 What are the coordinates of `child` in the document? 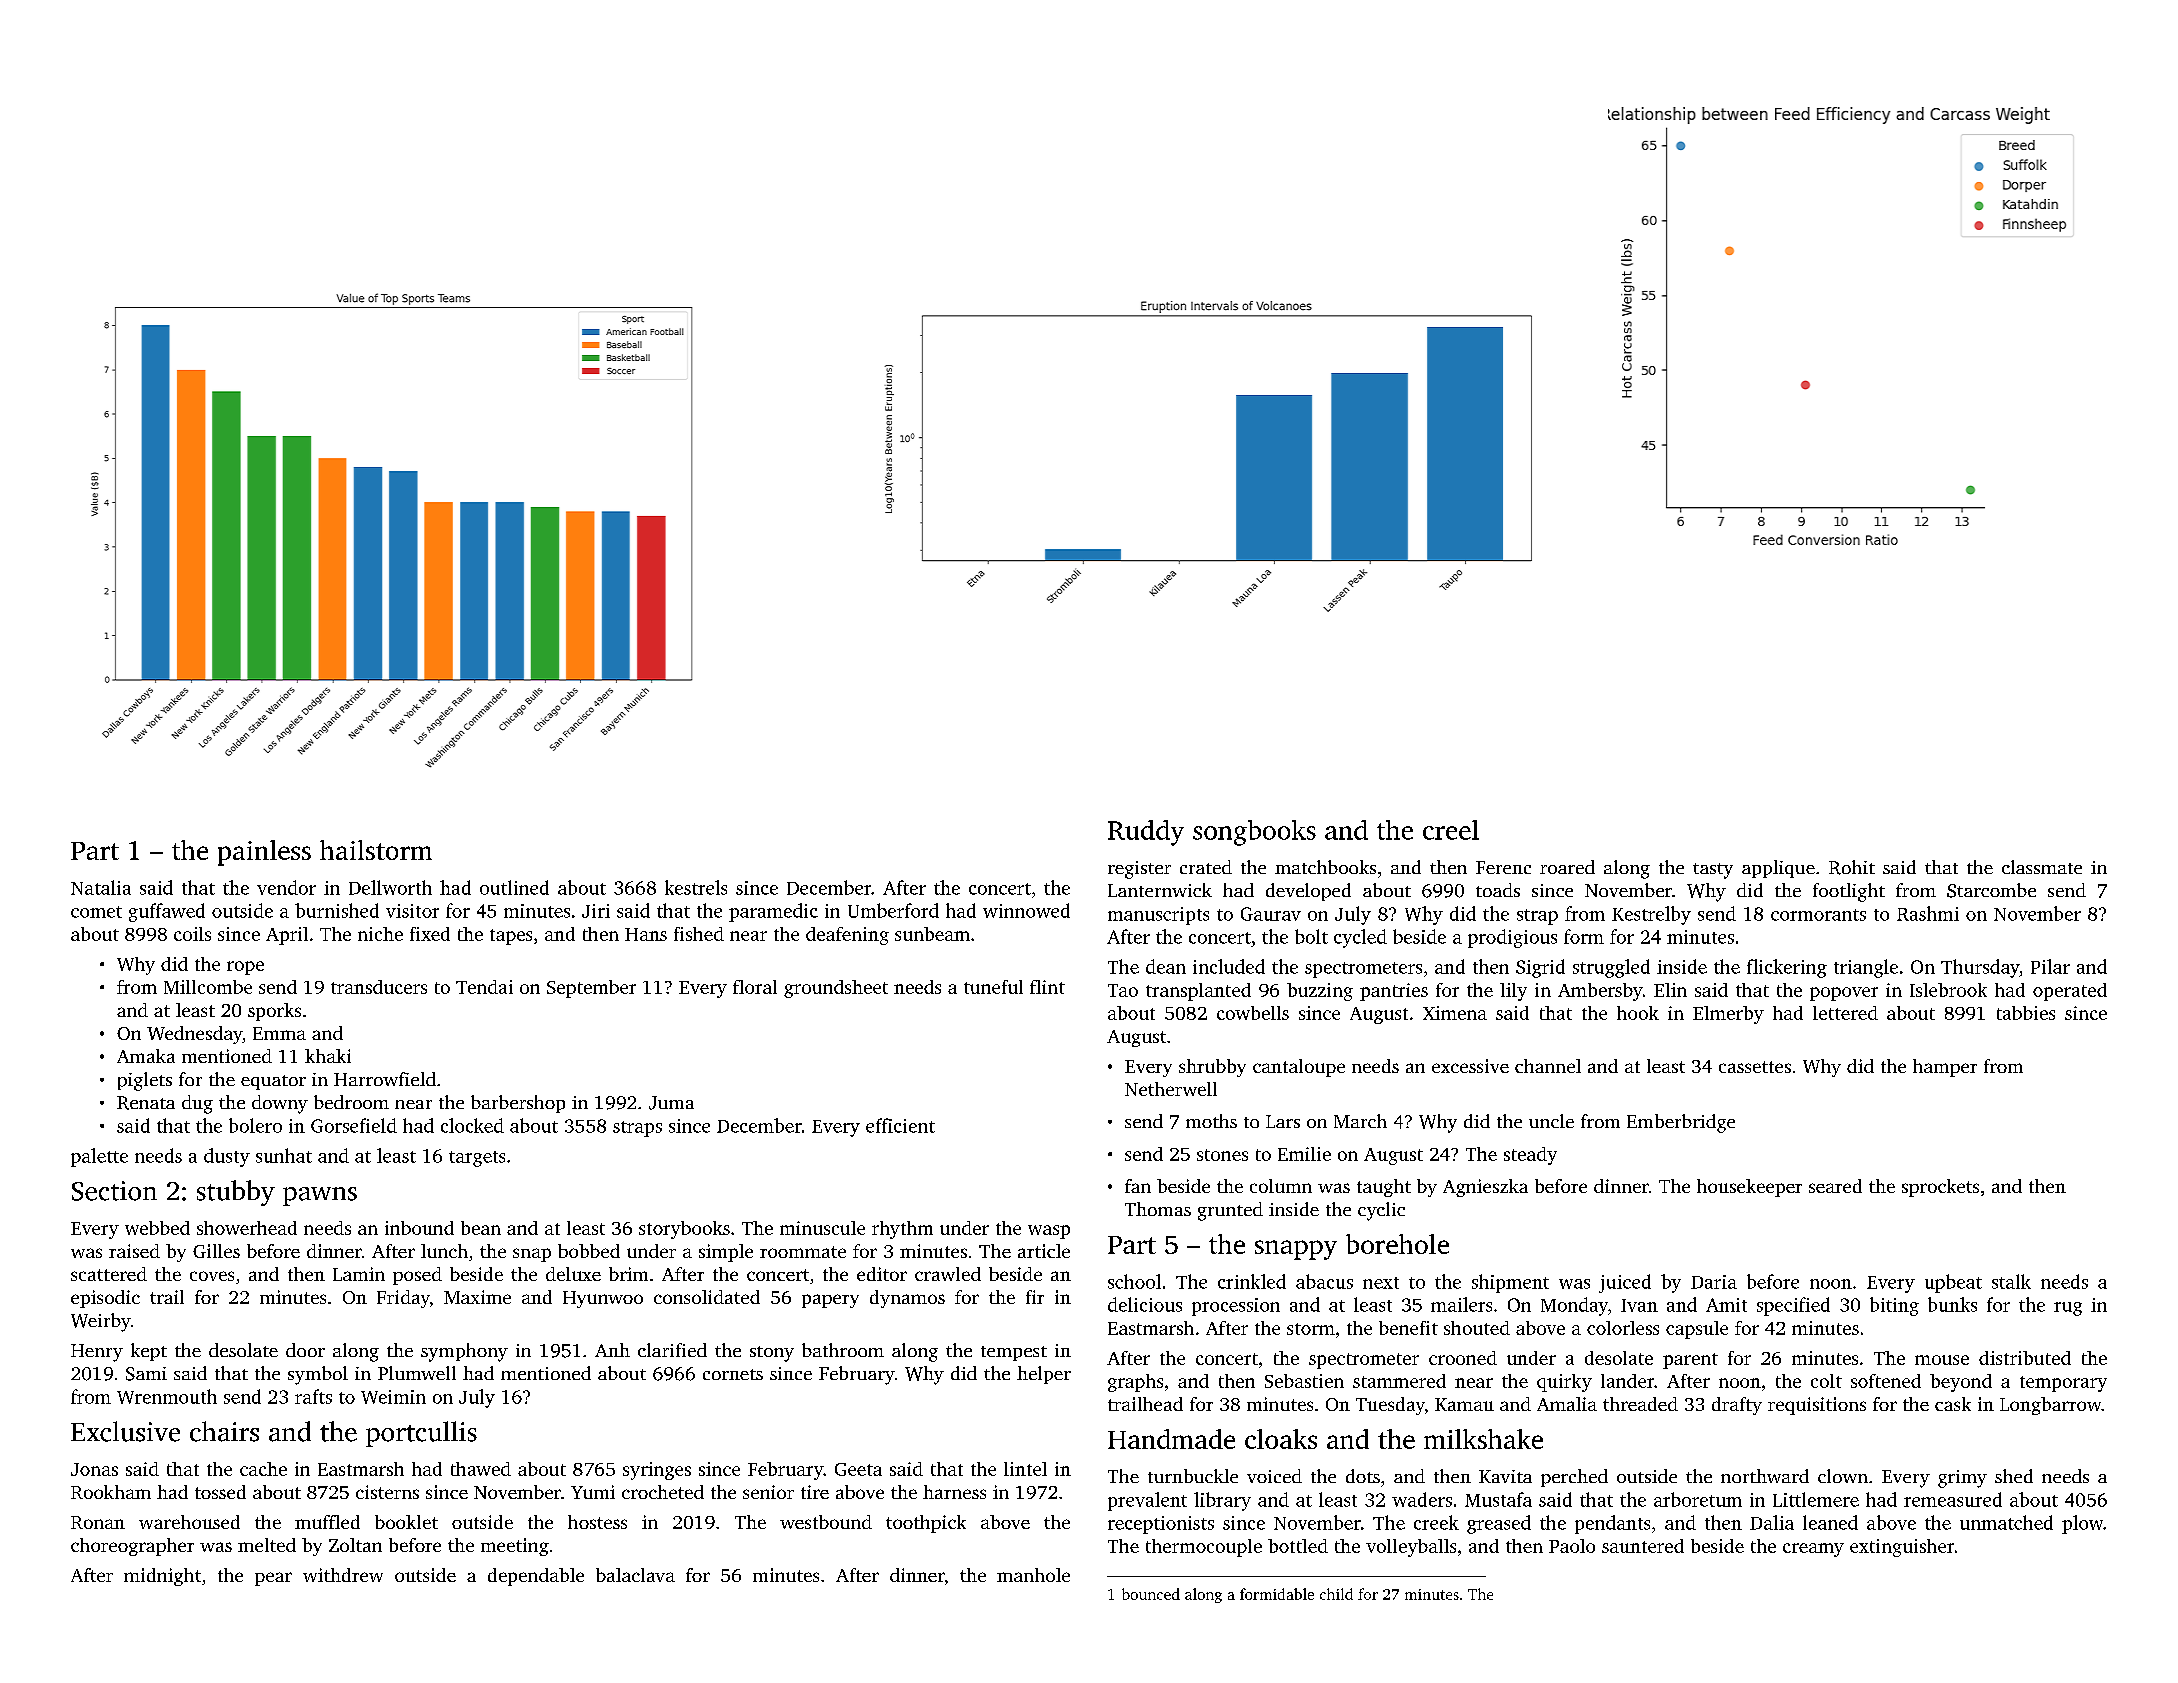 It's located at (1336, 1594).
